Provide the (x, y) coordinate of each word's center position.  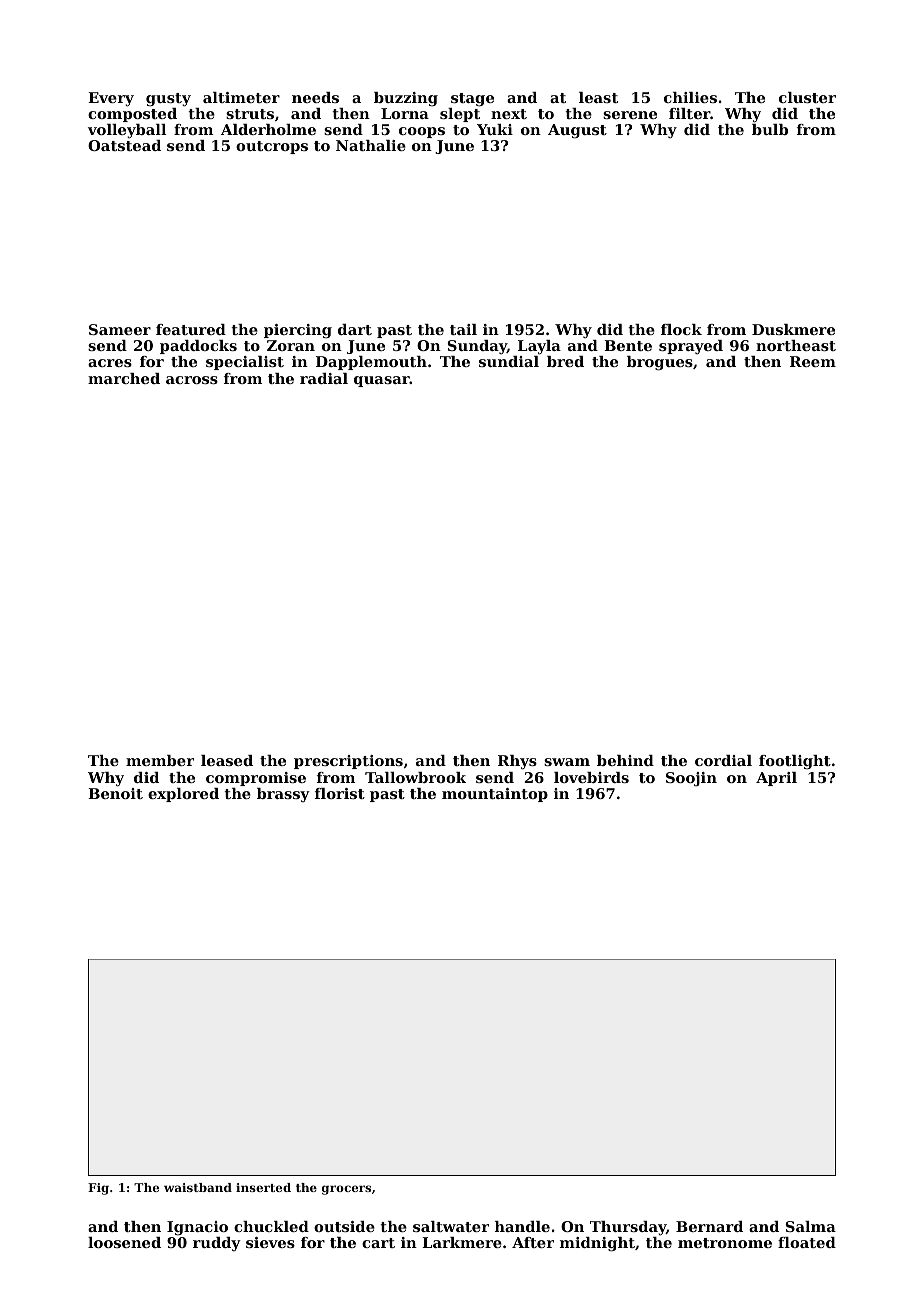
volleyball (127, 131)
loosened (124, 1242)
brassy (283, 795)
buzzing (406, 99)
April (776, 779)
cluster (807, 97)
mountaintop (495, 795)
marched (124, 378)
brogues (660, 363)
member (160, 760)
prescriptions (348, 762)
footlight (795, 762)
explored (183, 795)
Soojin (691, 779)
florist (340, 793)
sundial (509, 361)
